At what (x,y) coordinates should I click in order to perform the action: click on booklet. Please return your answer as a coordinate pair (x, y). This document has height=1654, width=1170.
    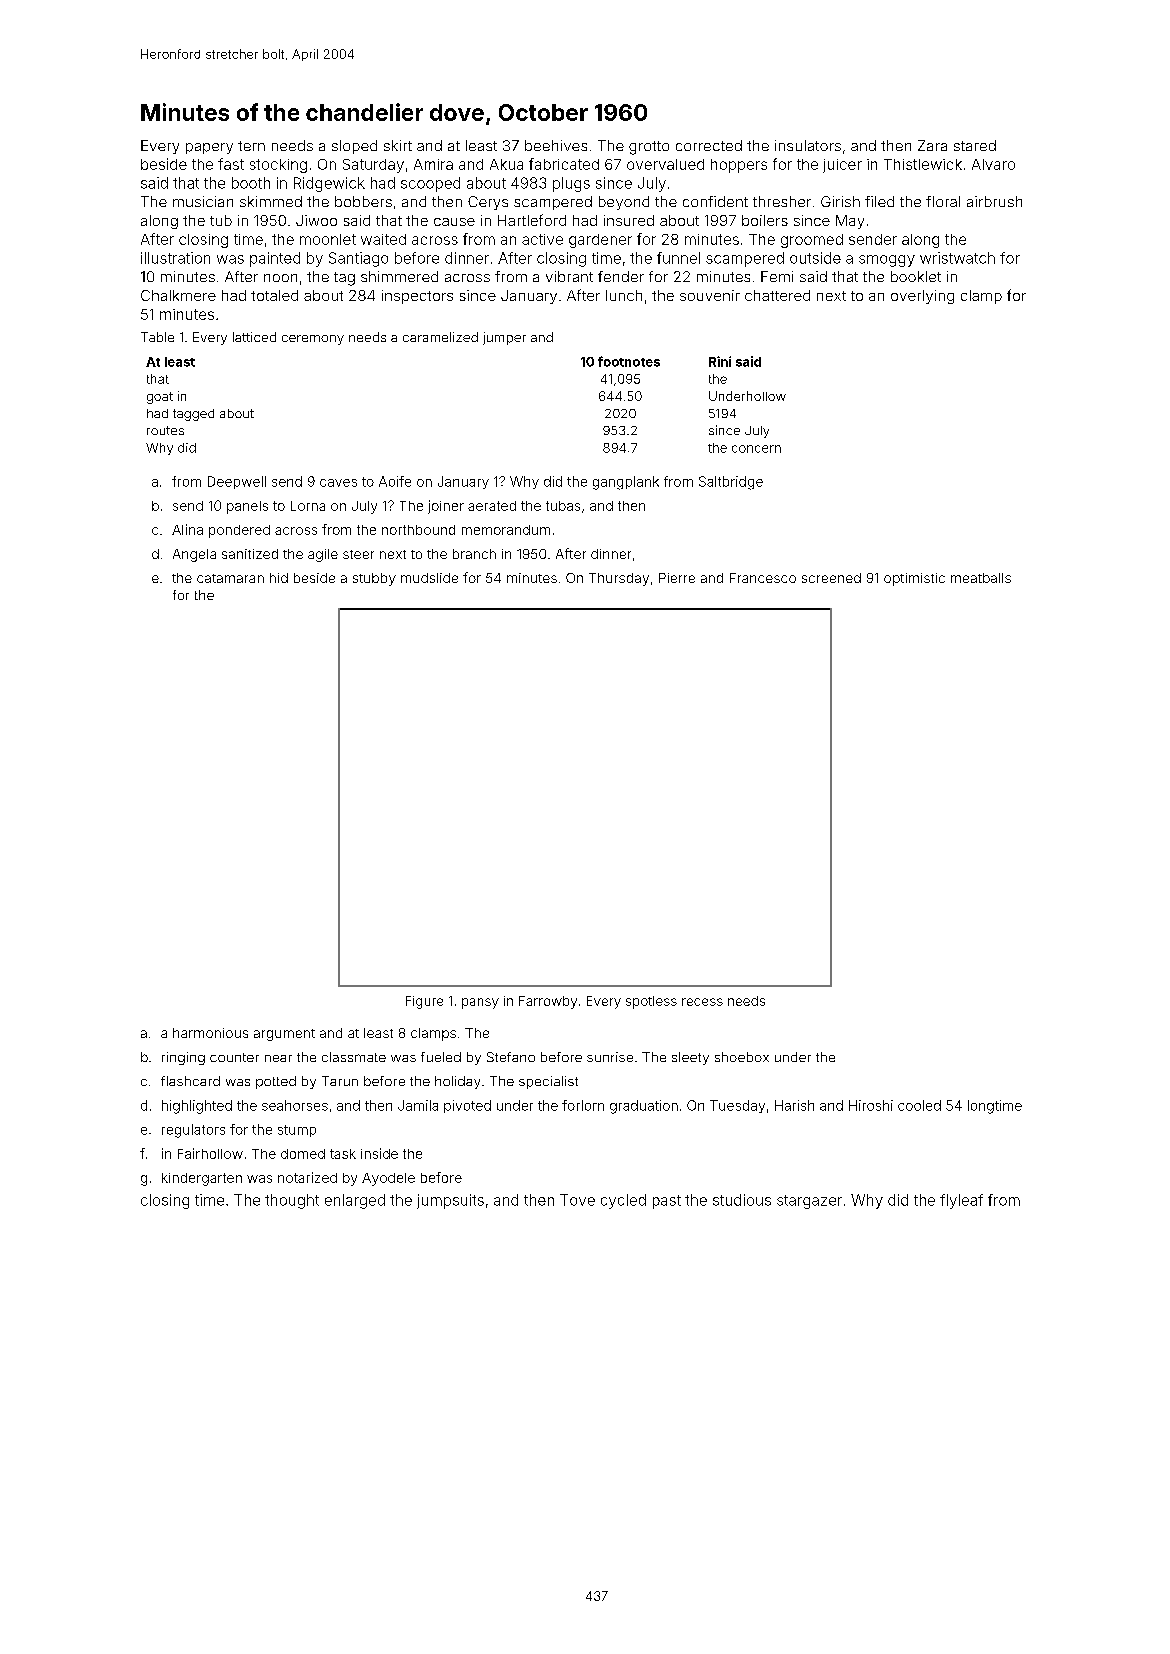
    Looking at the image, I should click on (916, 276).
